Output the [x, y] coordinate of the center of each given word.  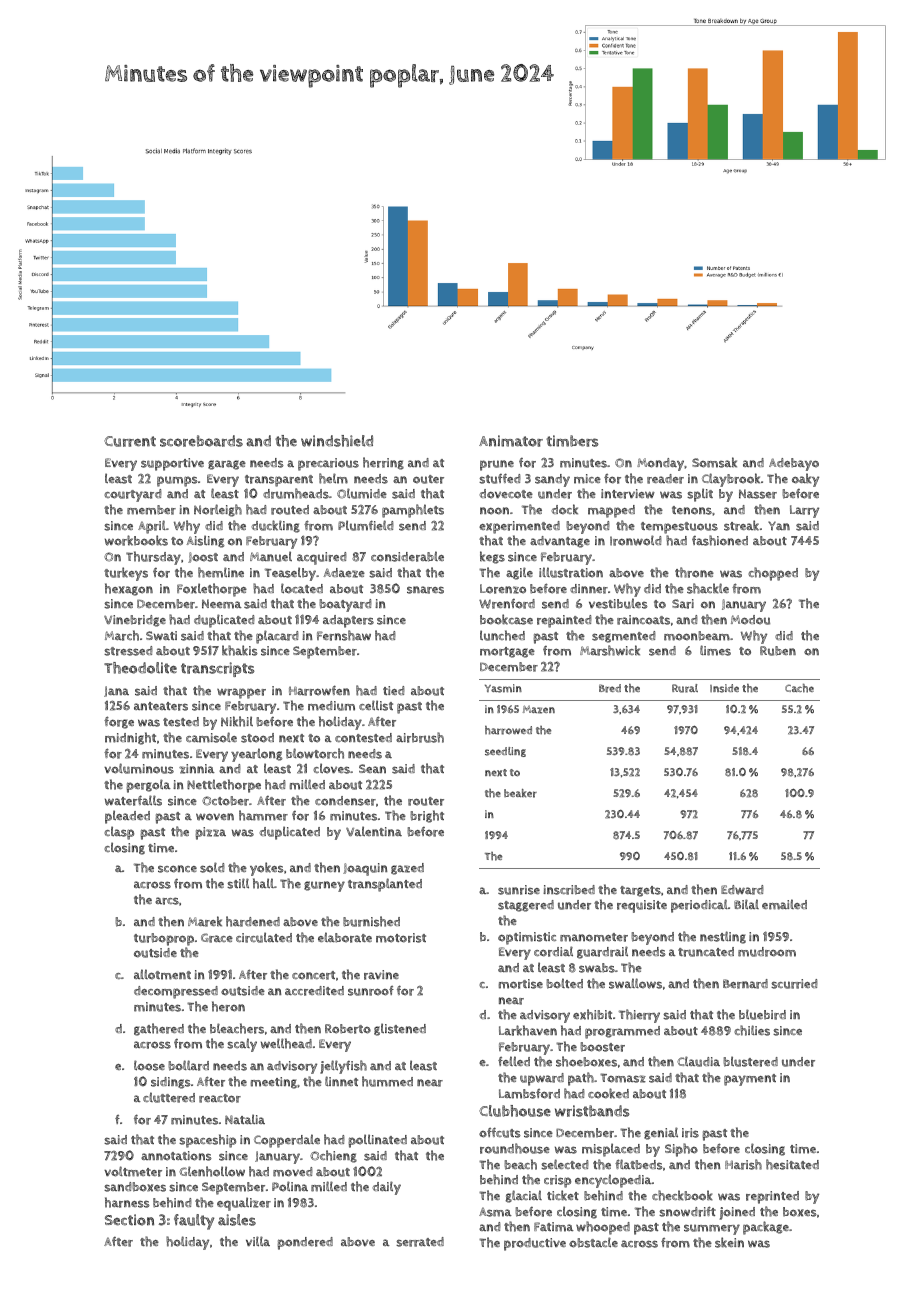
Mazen [539, 709]
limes [715, 650]
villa [258, 1241]
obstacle [593, 1242]
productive [535, 1244]
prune [497, 465]
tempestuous [679, 528]
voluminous [139, 768]
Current [130, 441]
